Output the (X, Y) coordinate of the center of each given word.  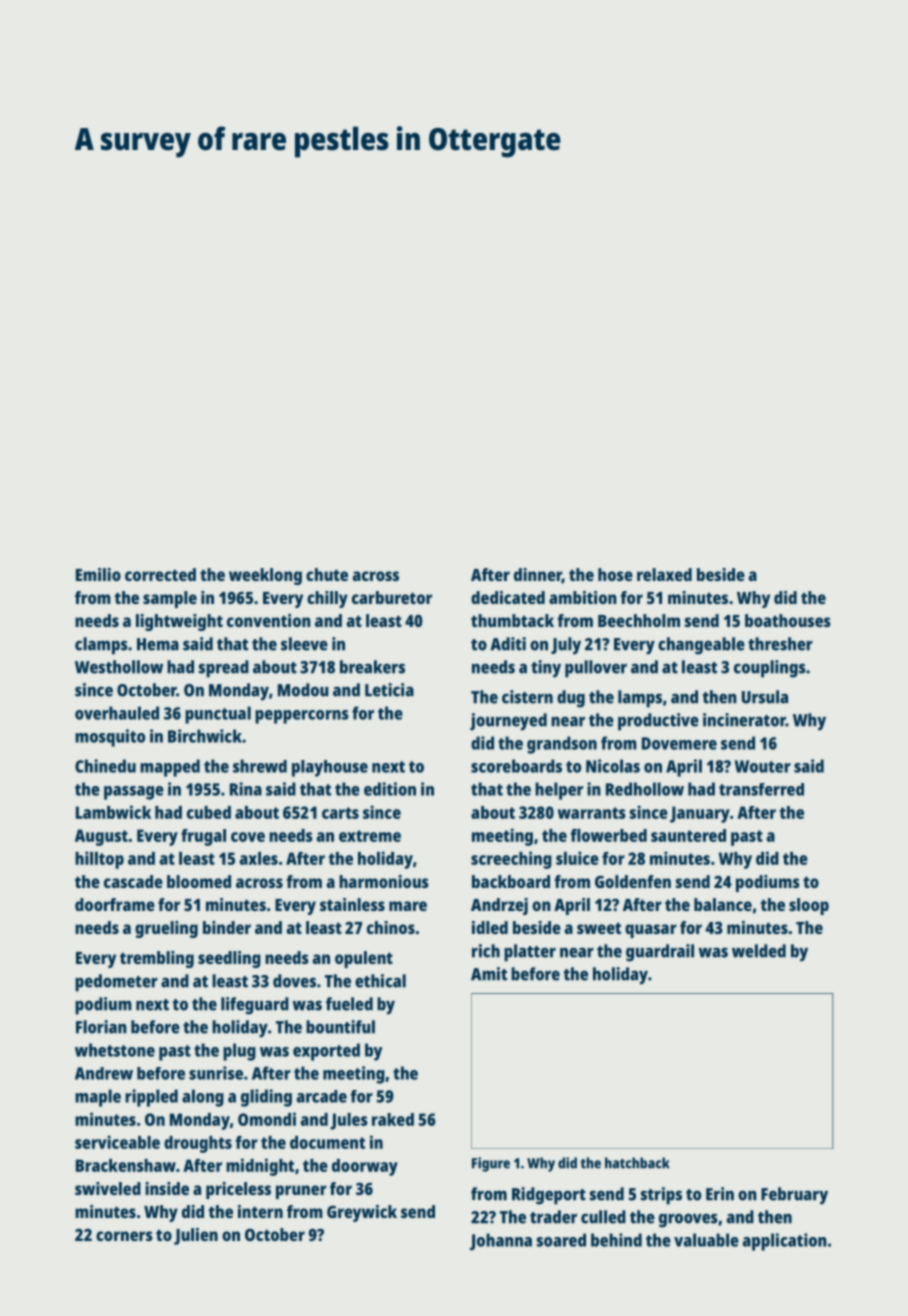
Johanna (501, 1242)
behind (616, 1240)
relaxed (664, 574)
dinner (538, 576)
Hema (158, 644)
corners (124, 1236)
